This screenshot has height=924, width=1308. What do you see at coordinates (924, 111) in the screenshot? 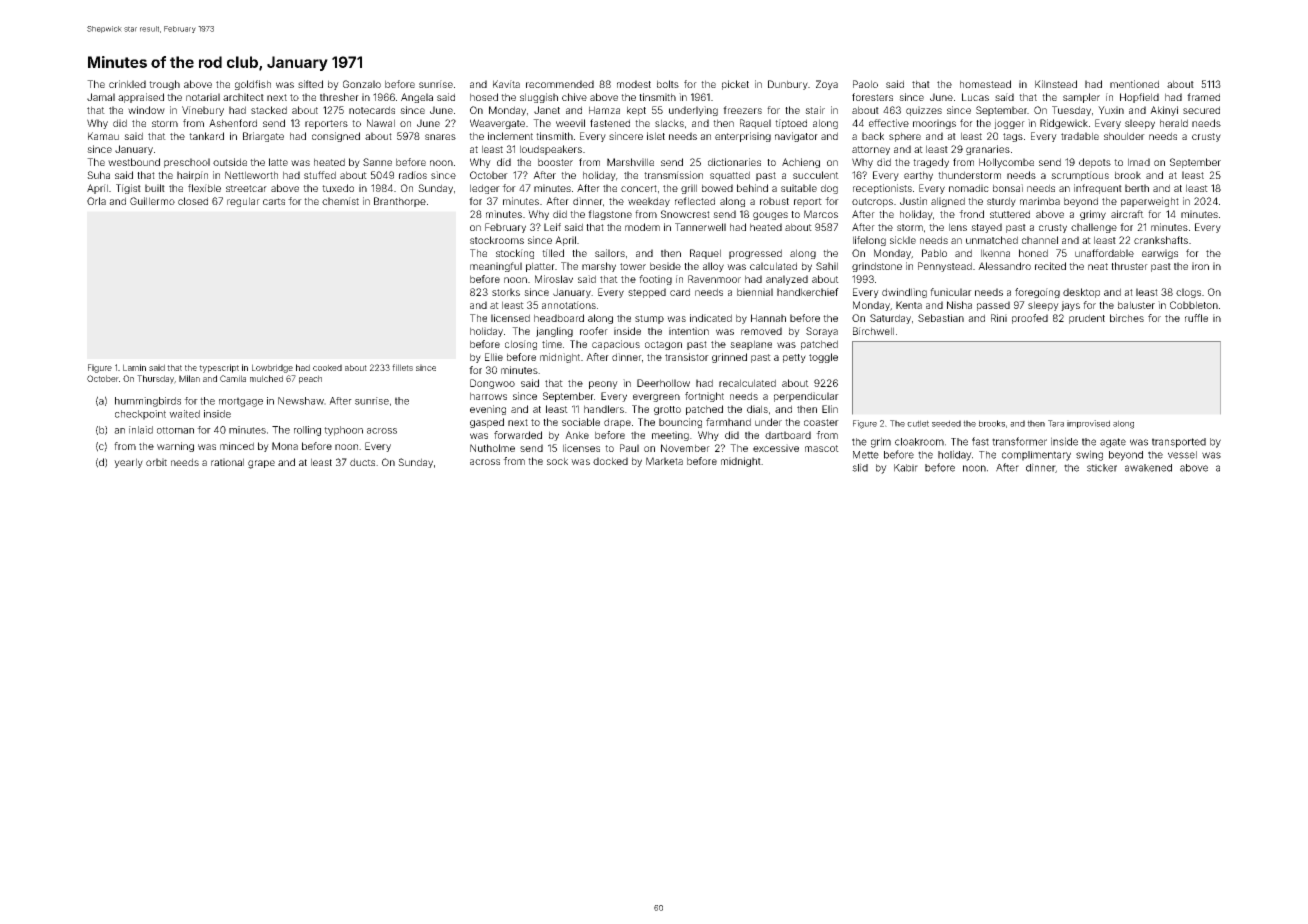
I see `quizzes` at bounding box center [924, 111].
